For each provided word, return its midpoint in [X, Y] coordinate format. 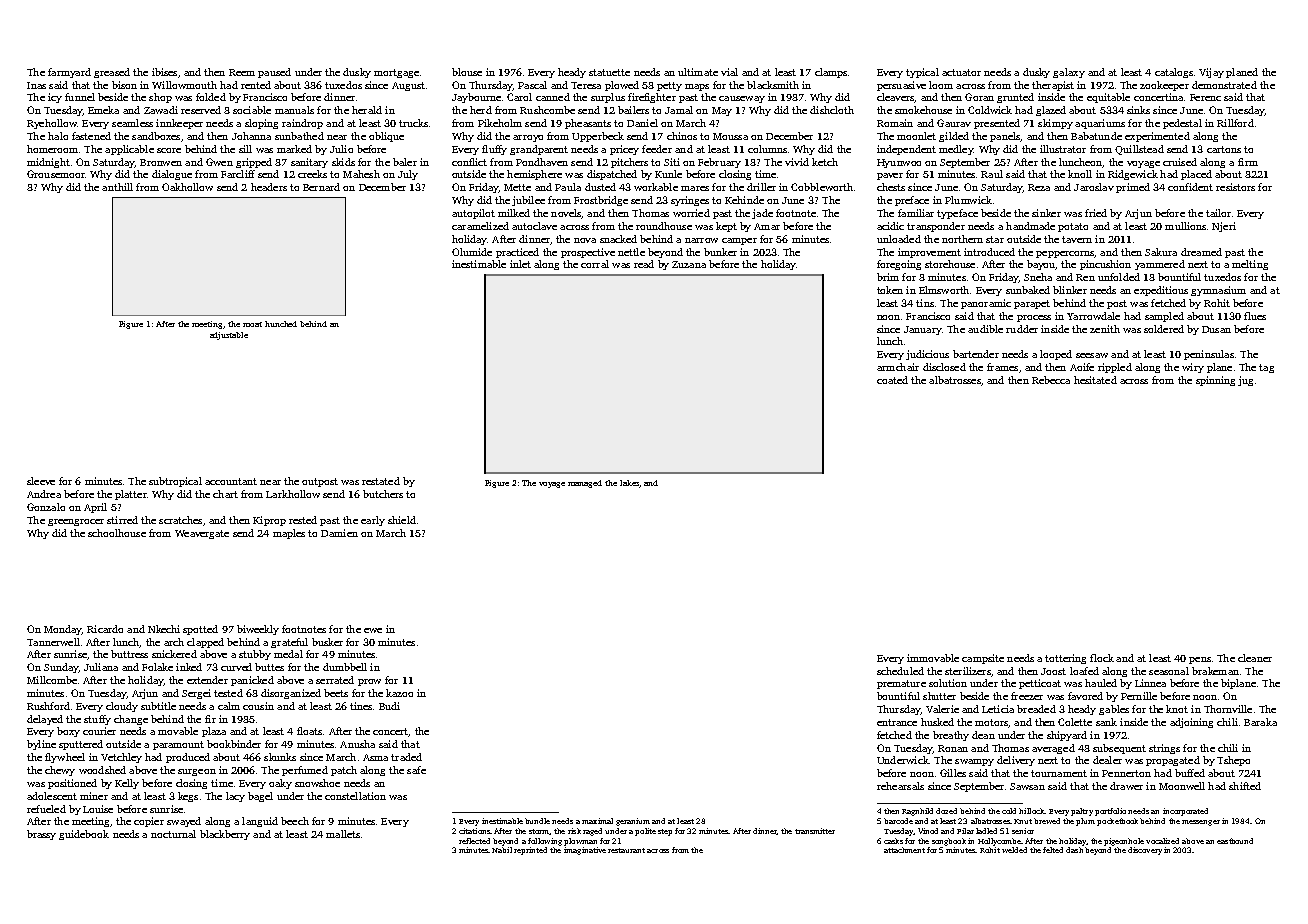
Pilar [965, 831]
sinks [1138, 110]
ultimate [698, 72]
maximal [597, 821]
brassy [41, 835]
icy [55, 98]
